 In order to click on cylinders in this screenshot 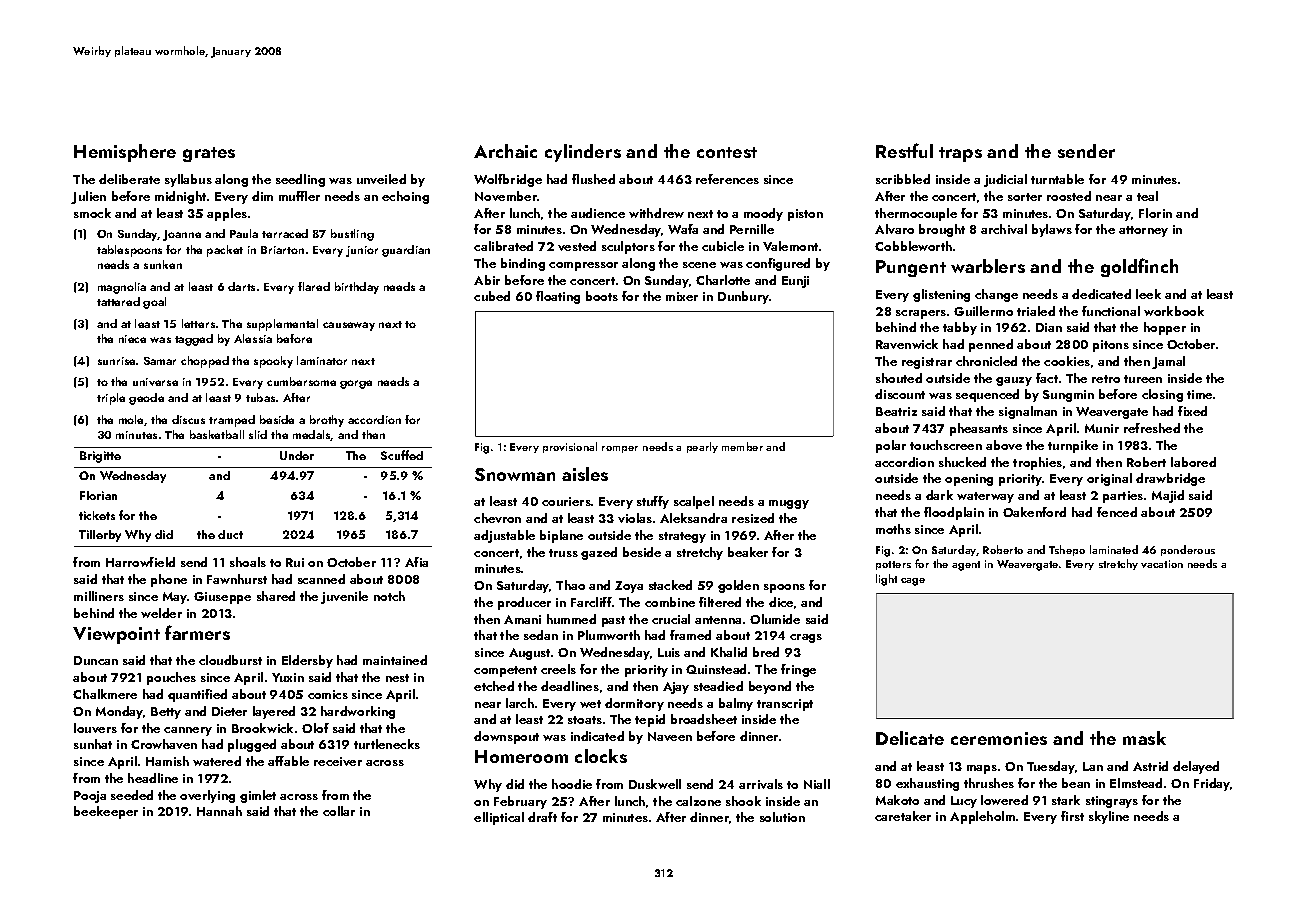, I will do `click(583, 153)`.
